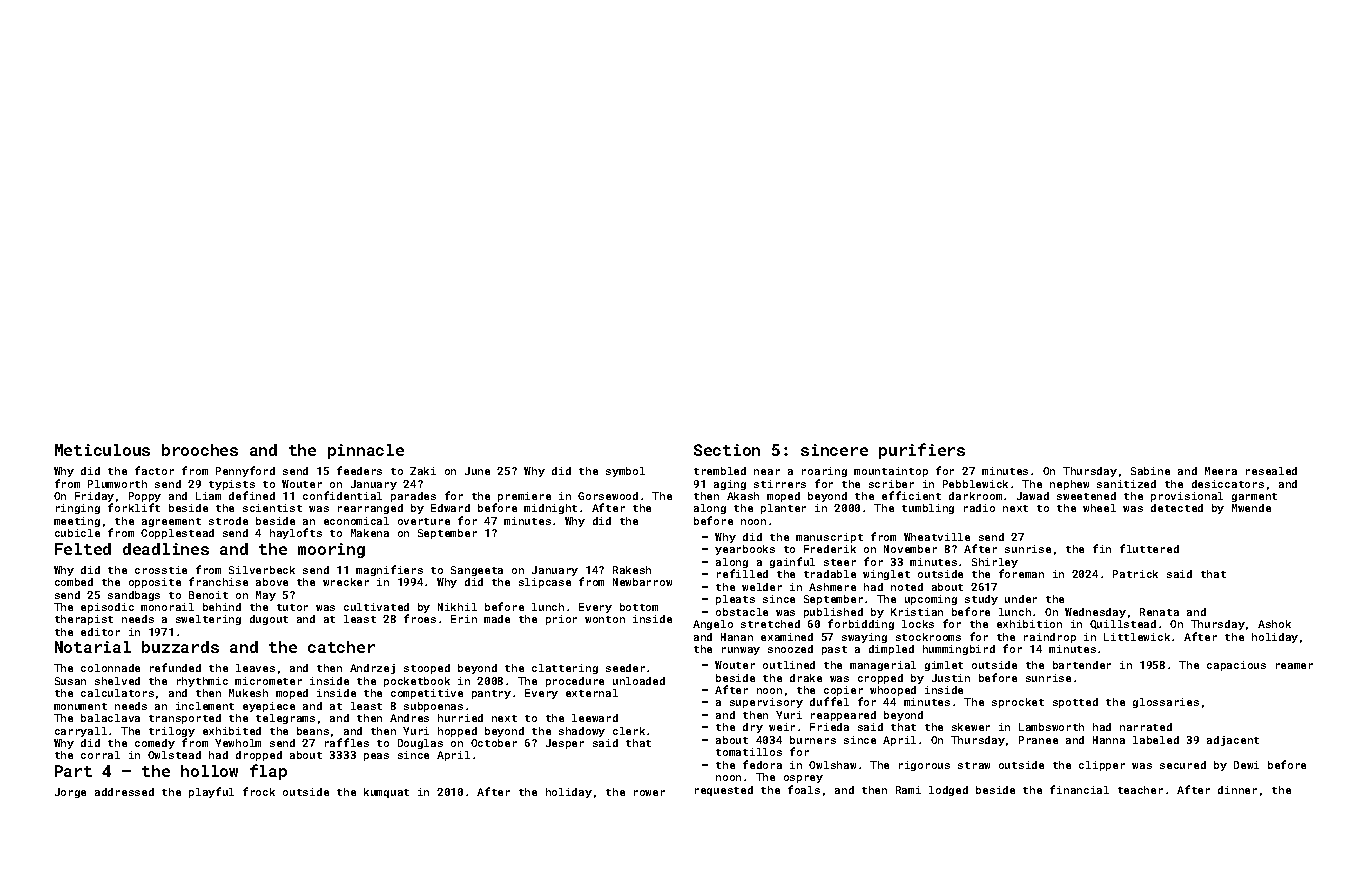  What do you see at coordinates (73, 771) in the screenshot?
I see `Part` at bounding box center [73, 771].
